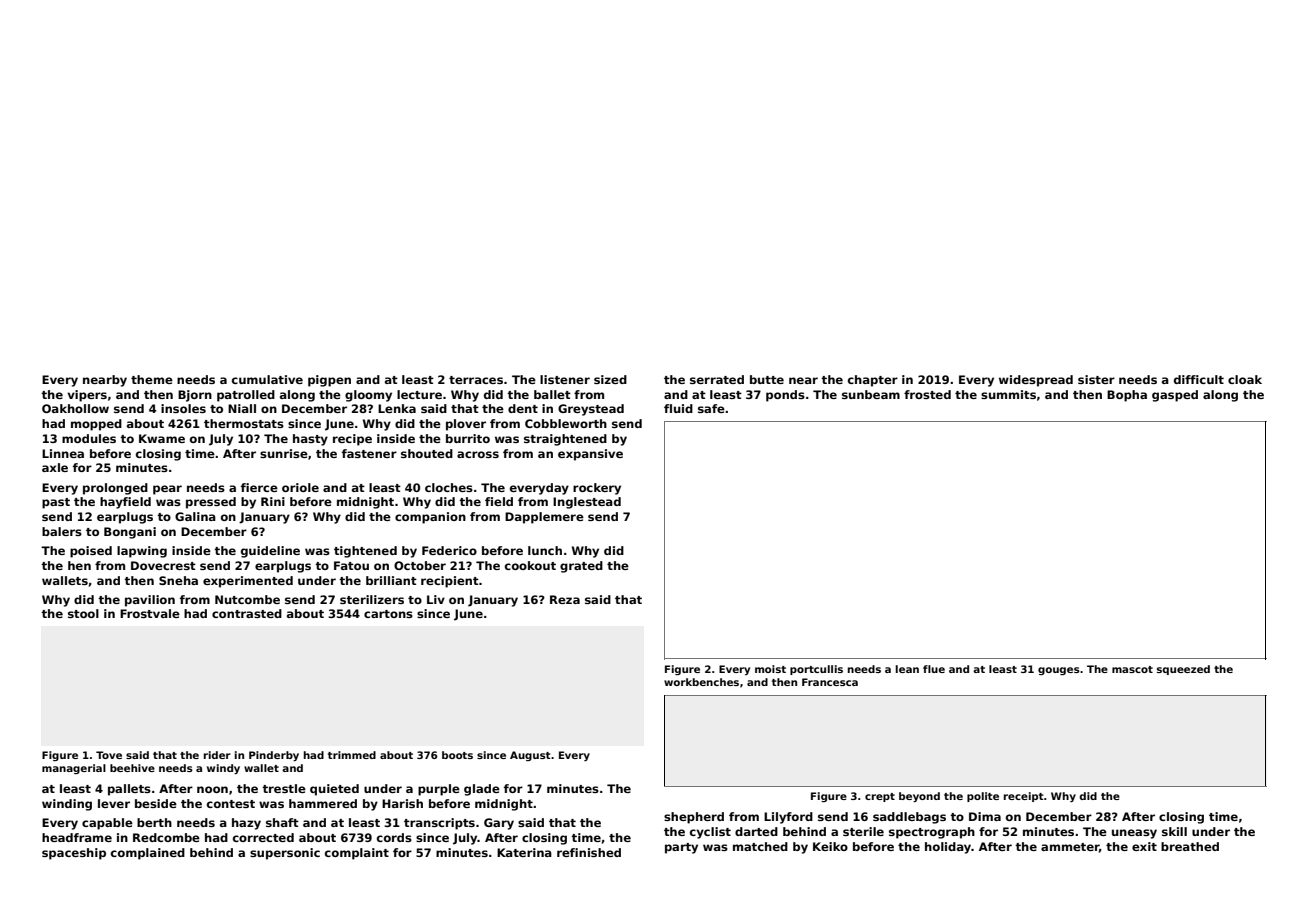 The width and height of the page is (1308, 924). What do you see at coordinates (785, 396) in the page?
I see `ponds` at bounding box center [785, 396].
